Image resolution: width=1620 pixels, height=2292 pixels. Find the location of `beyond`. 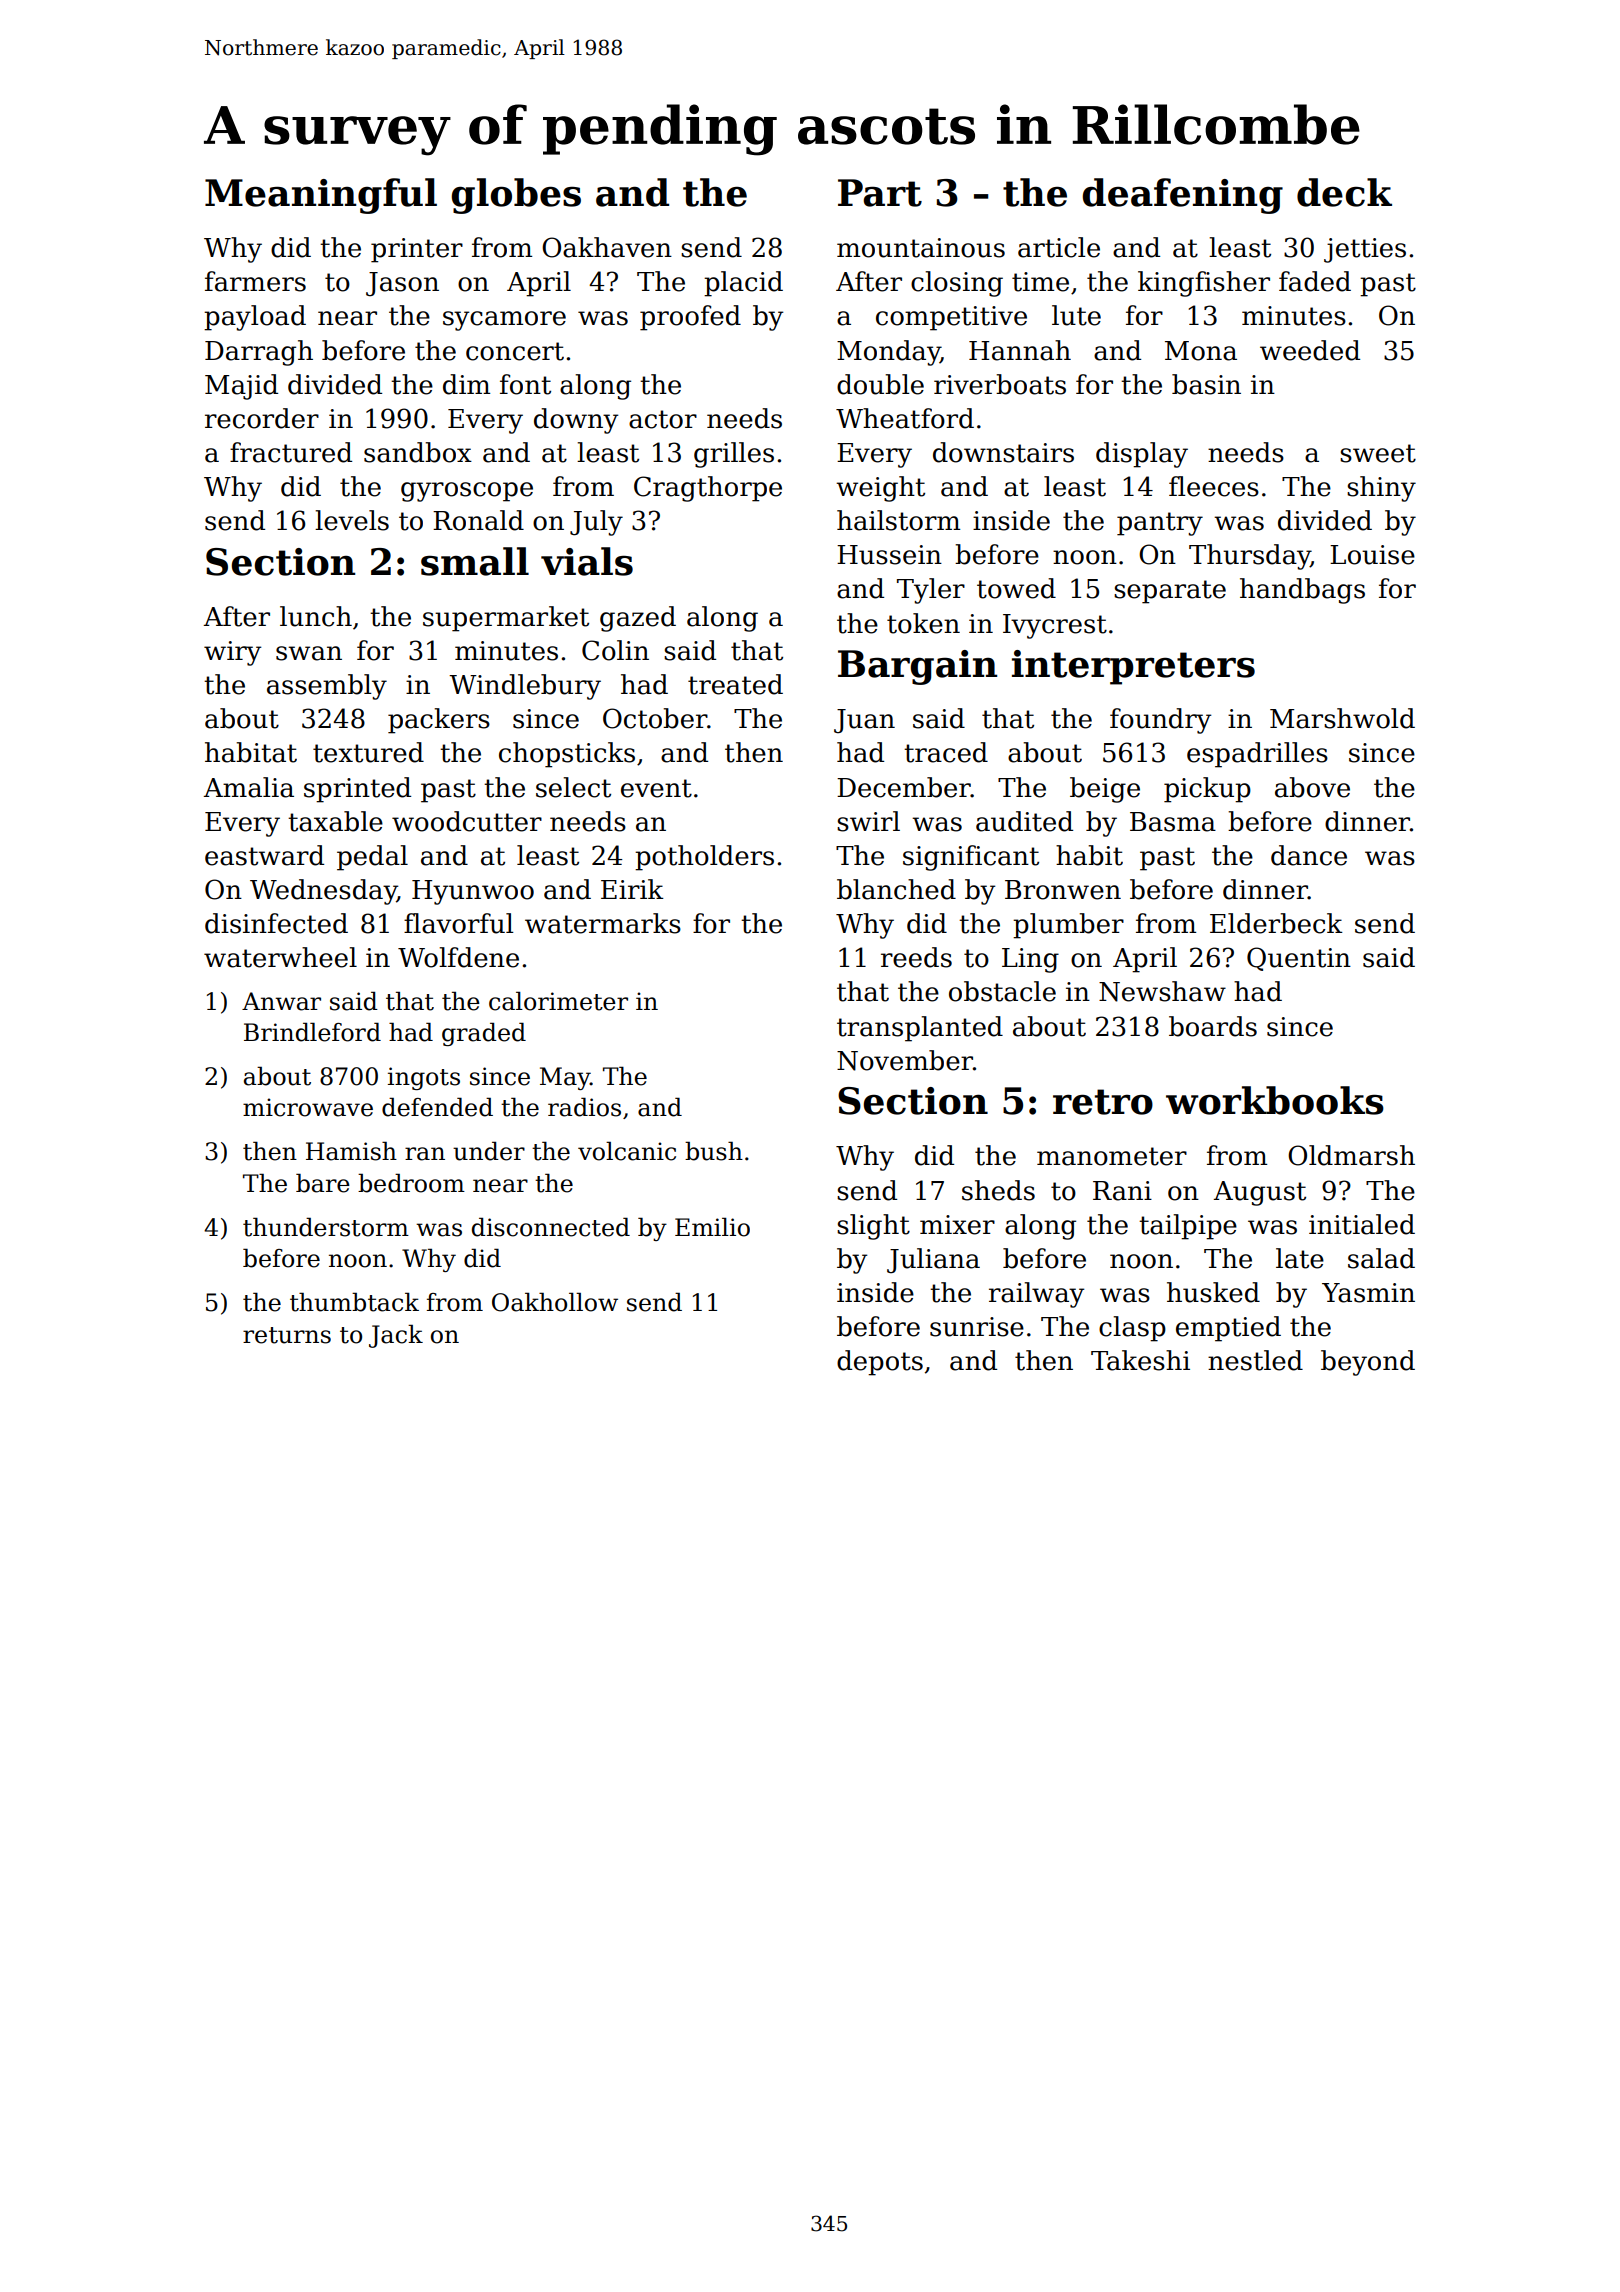

beyond is located at coordinates (1368, 1363).
